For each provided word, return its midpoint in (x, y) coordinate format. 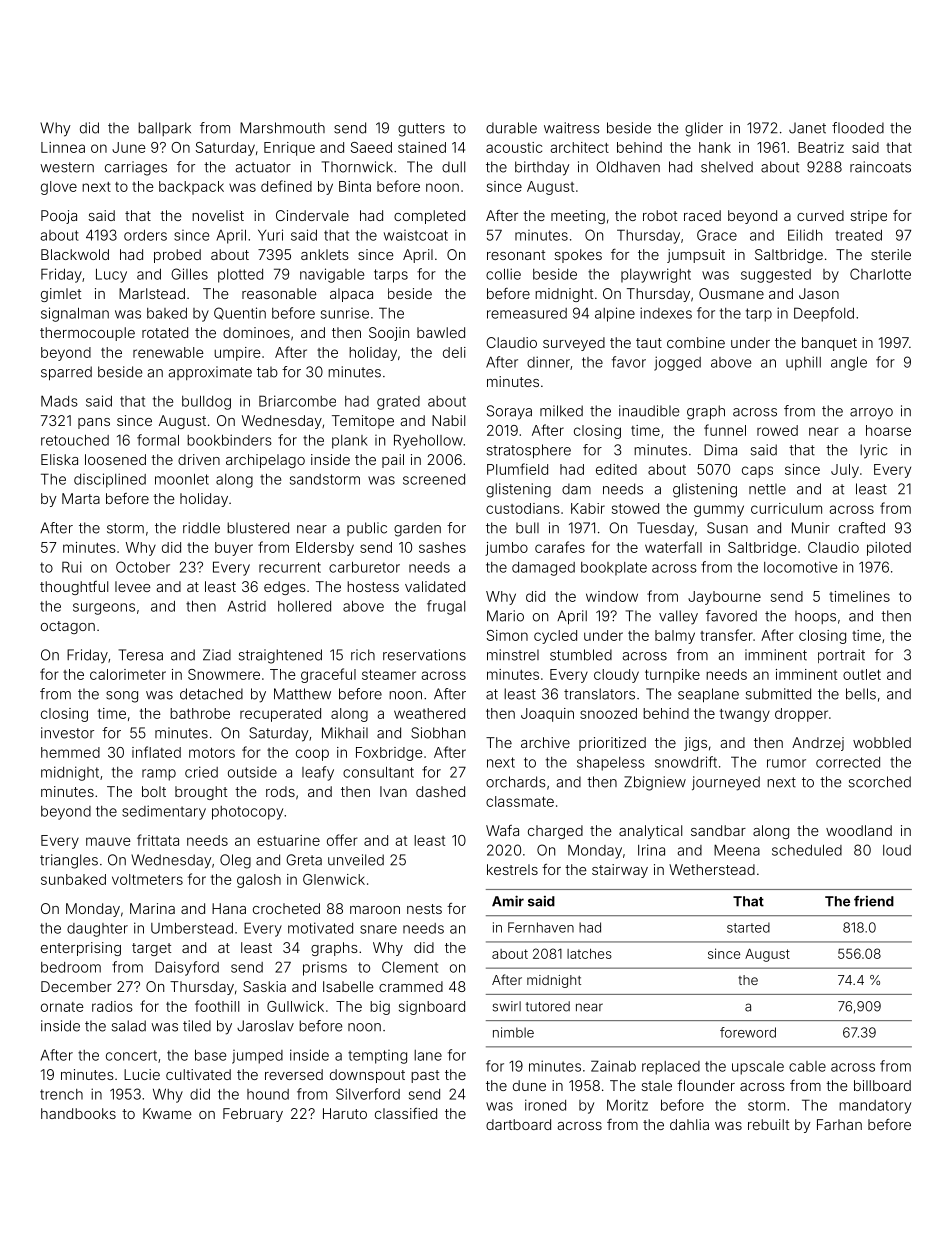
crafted (862, 528)
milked (561, 411)
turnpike (672, 676)
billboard (882, 1085)
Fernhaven (541, 927)
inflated (156, 752)
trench (61, 1094)
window (612, 596)
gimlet (61, 295)
